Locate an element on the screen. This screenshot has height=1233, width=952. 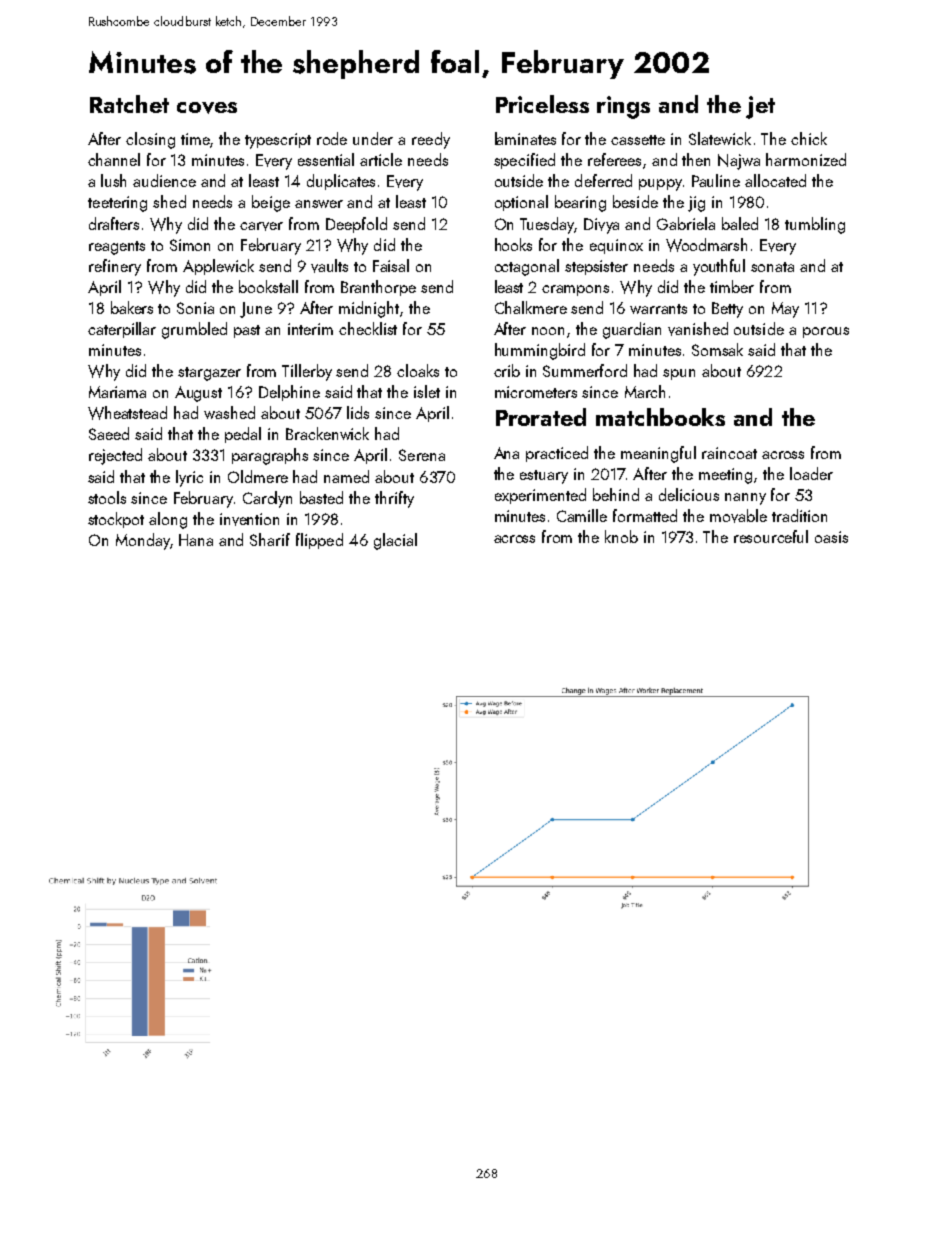
Ratchet is located at coordinates (129, 104).
